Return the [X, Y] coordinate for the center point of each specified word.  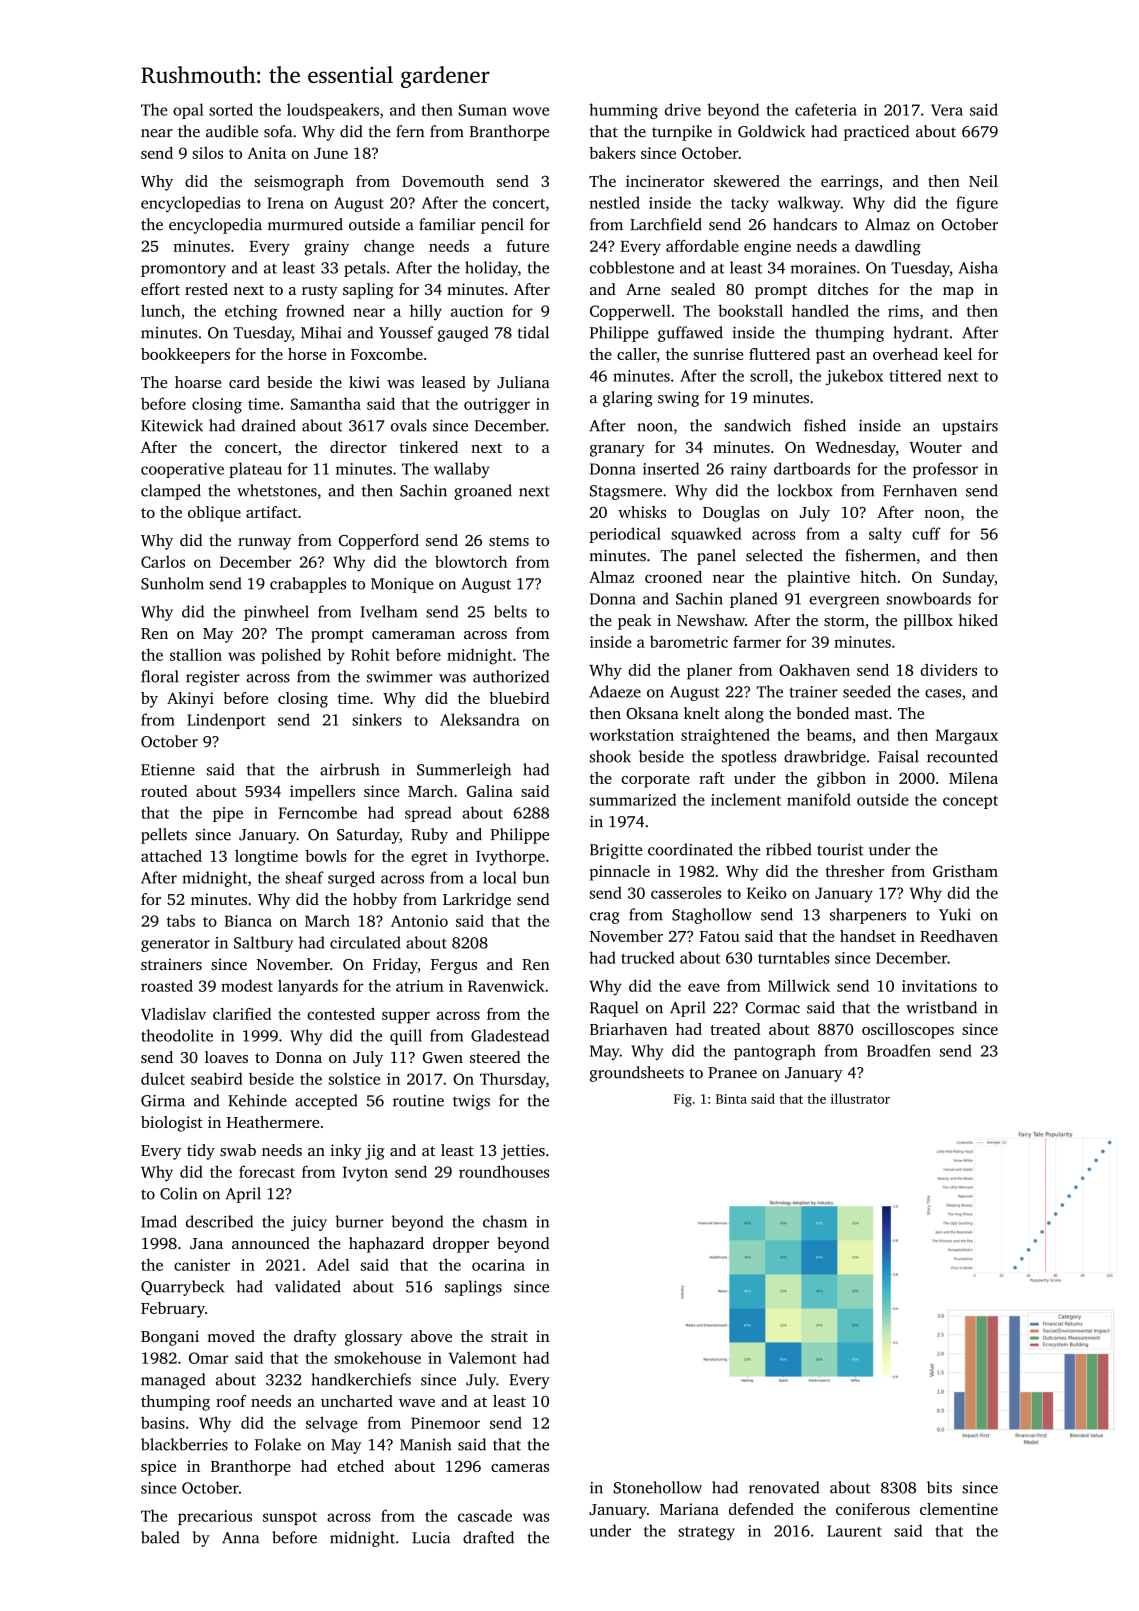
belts [510, 611]
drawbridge [825, 758]
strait [509, 1336]
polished [291, 656]
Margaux [966, 737]
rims [903, 311]
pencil [502, 226]
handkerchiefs [361, 1379]
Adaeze [615, 691]
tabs [181, 920]
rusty [320, 292]
